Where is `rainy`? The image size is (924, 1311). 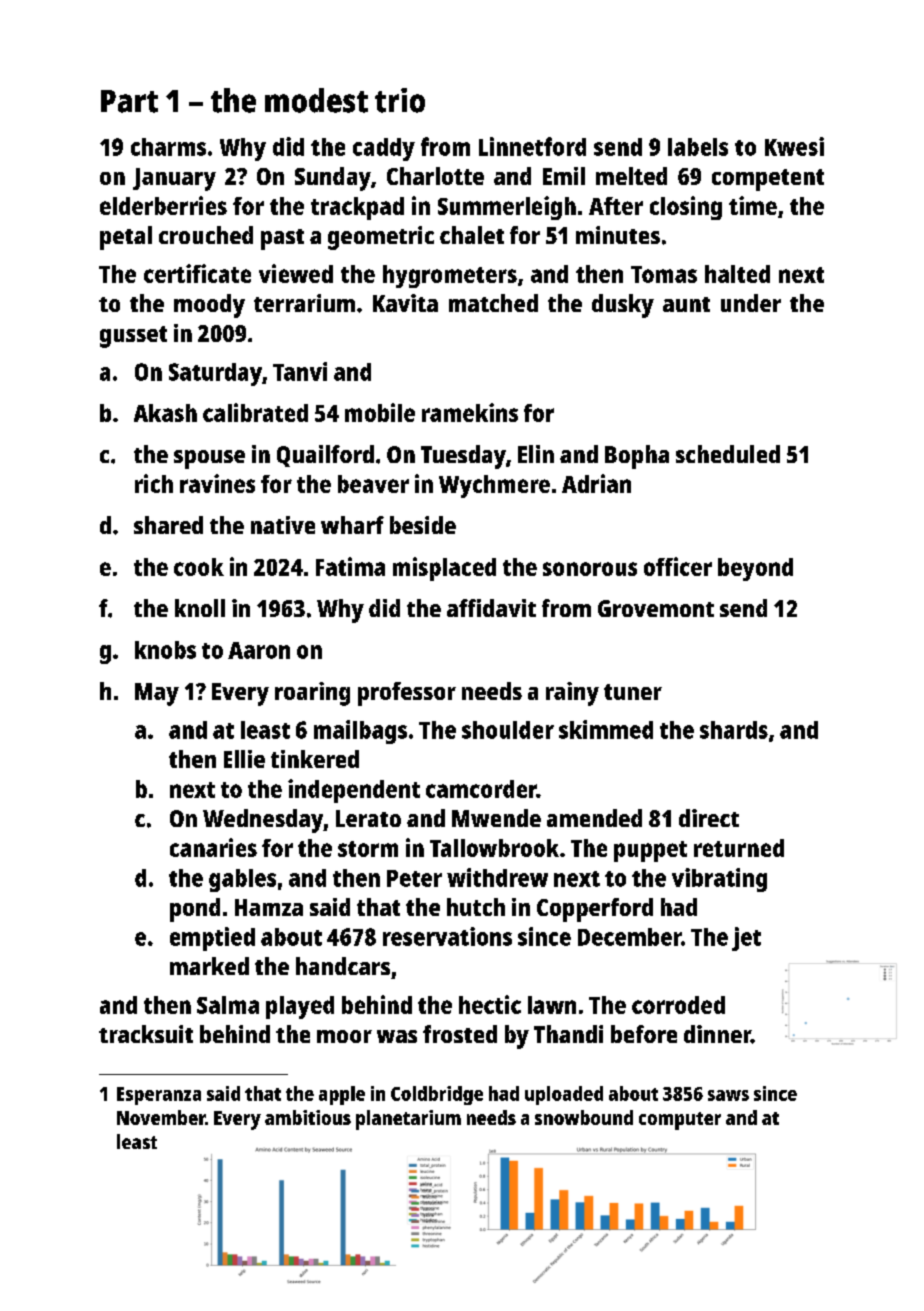
rainy is located at coordinates (572, 694).
